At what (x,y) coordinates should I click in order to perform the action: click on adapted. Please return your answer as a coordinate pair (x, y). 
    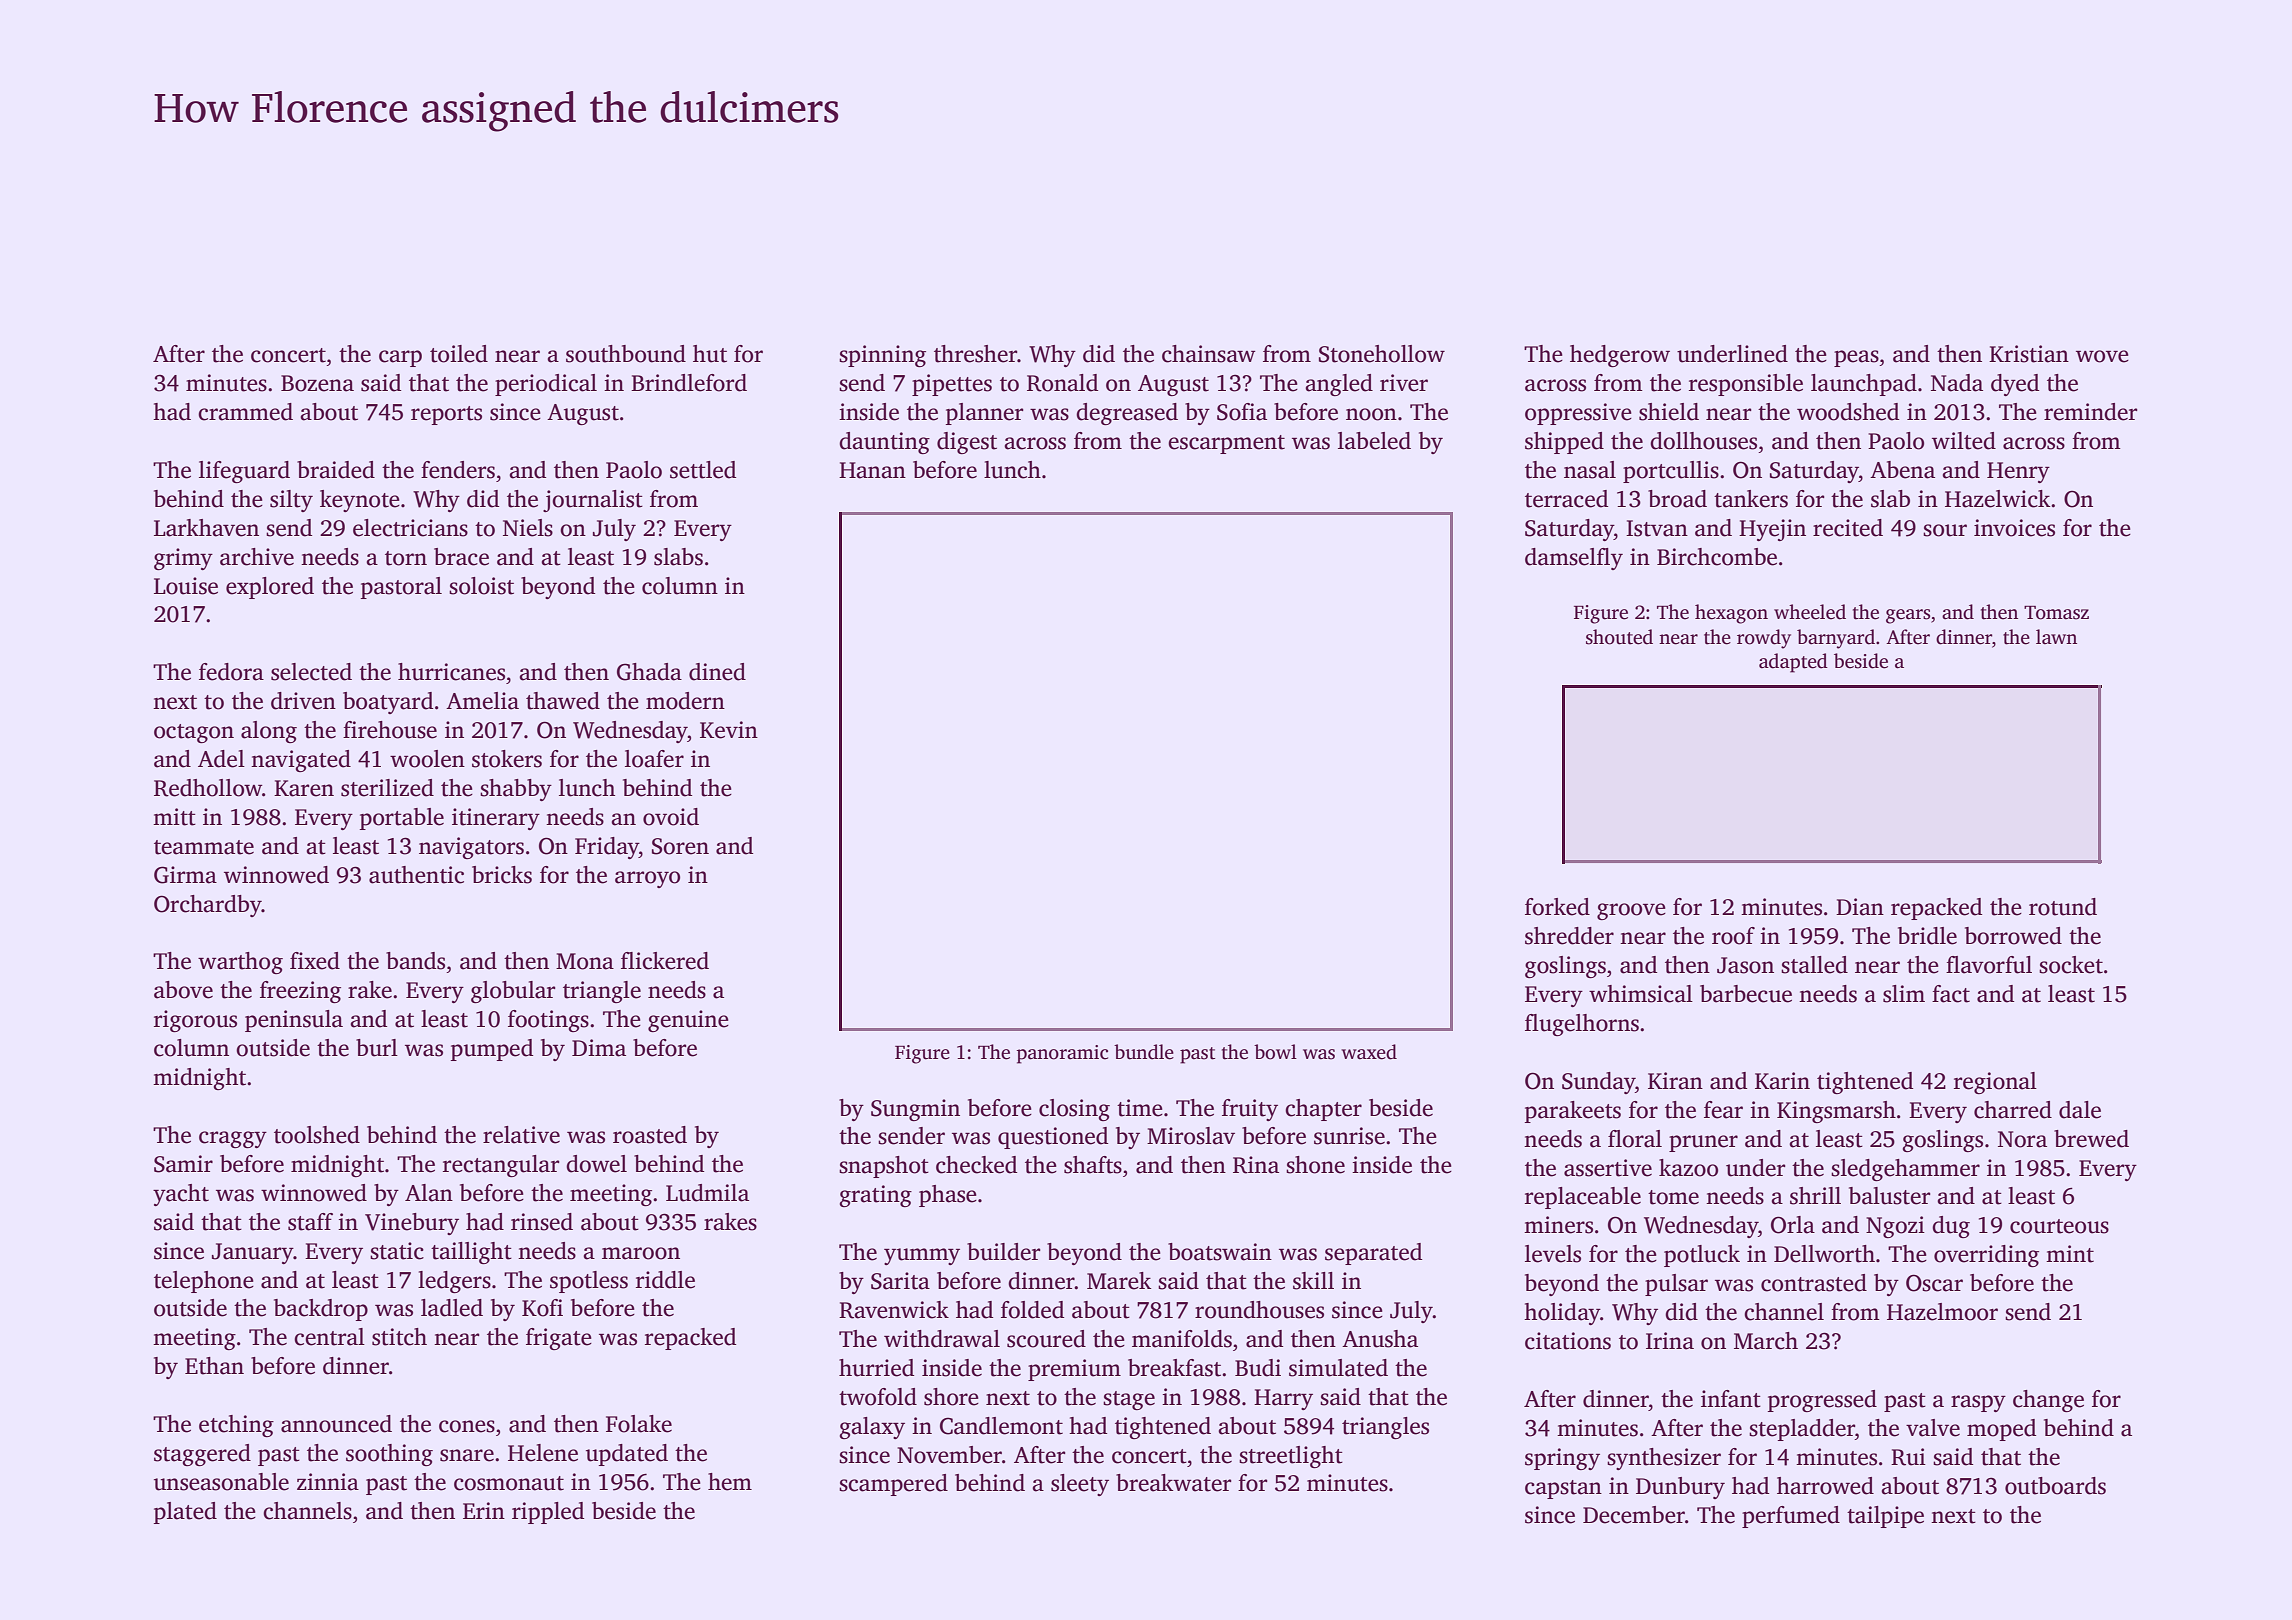
    Looking at the image, I should click on (1793, 663).
